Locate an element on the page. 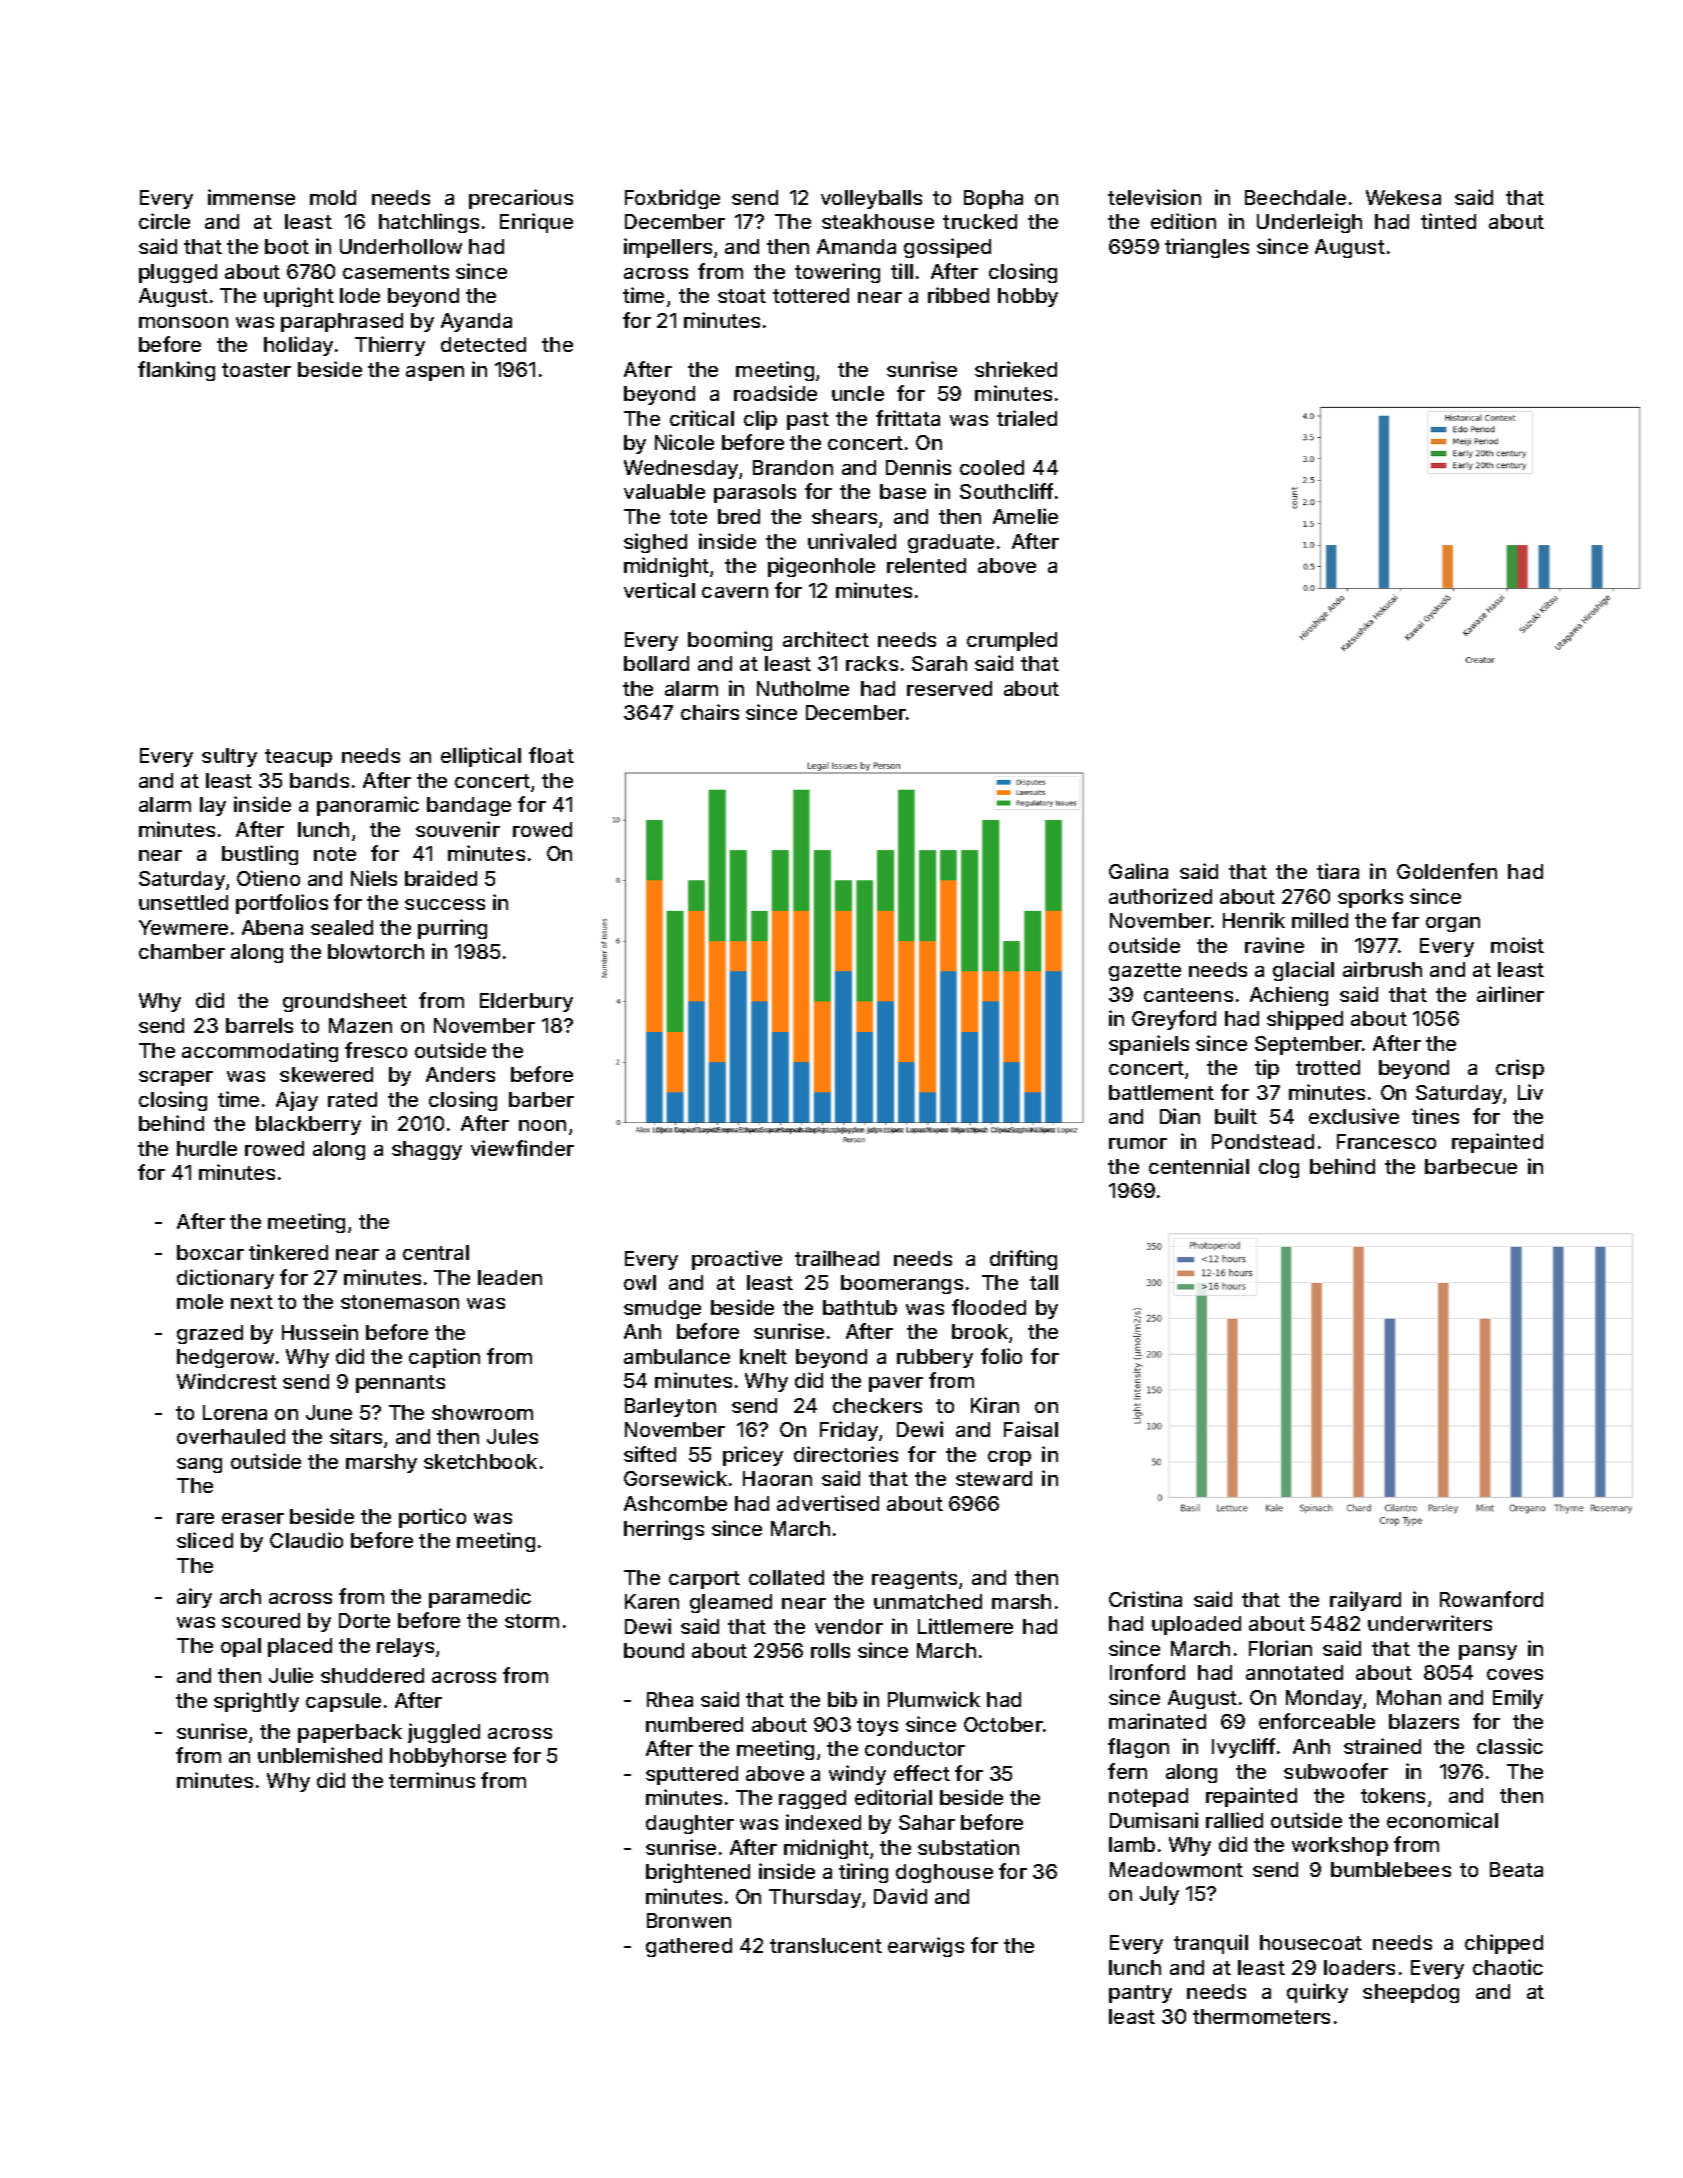 This image has width=1683, height=2178. Cristina is located at coordinates (1145, 1599).
